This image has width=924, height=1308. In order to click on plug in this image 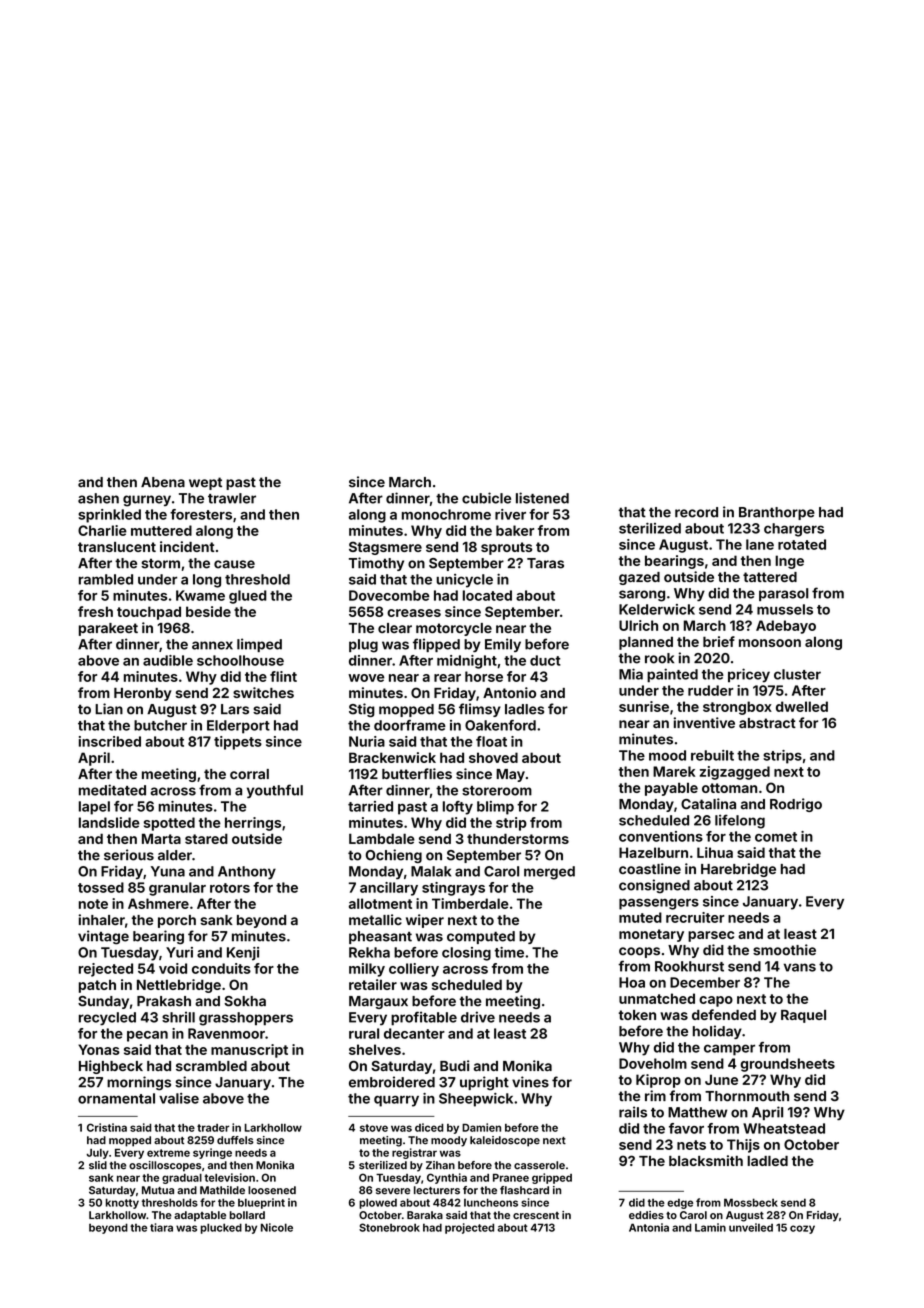, I will do `click(363, 646)`.
